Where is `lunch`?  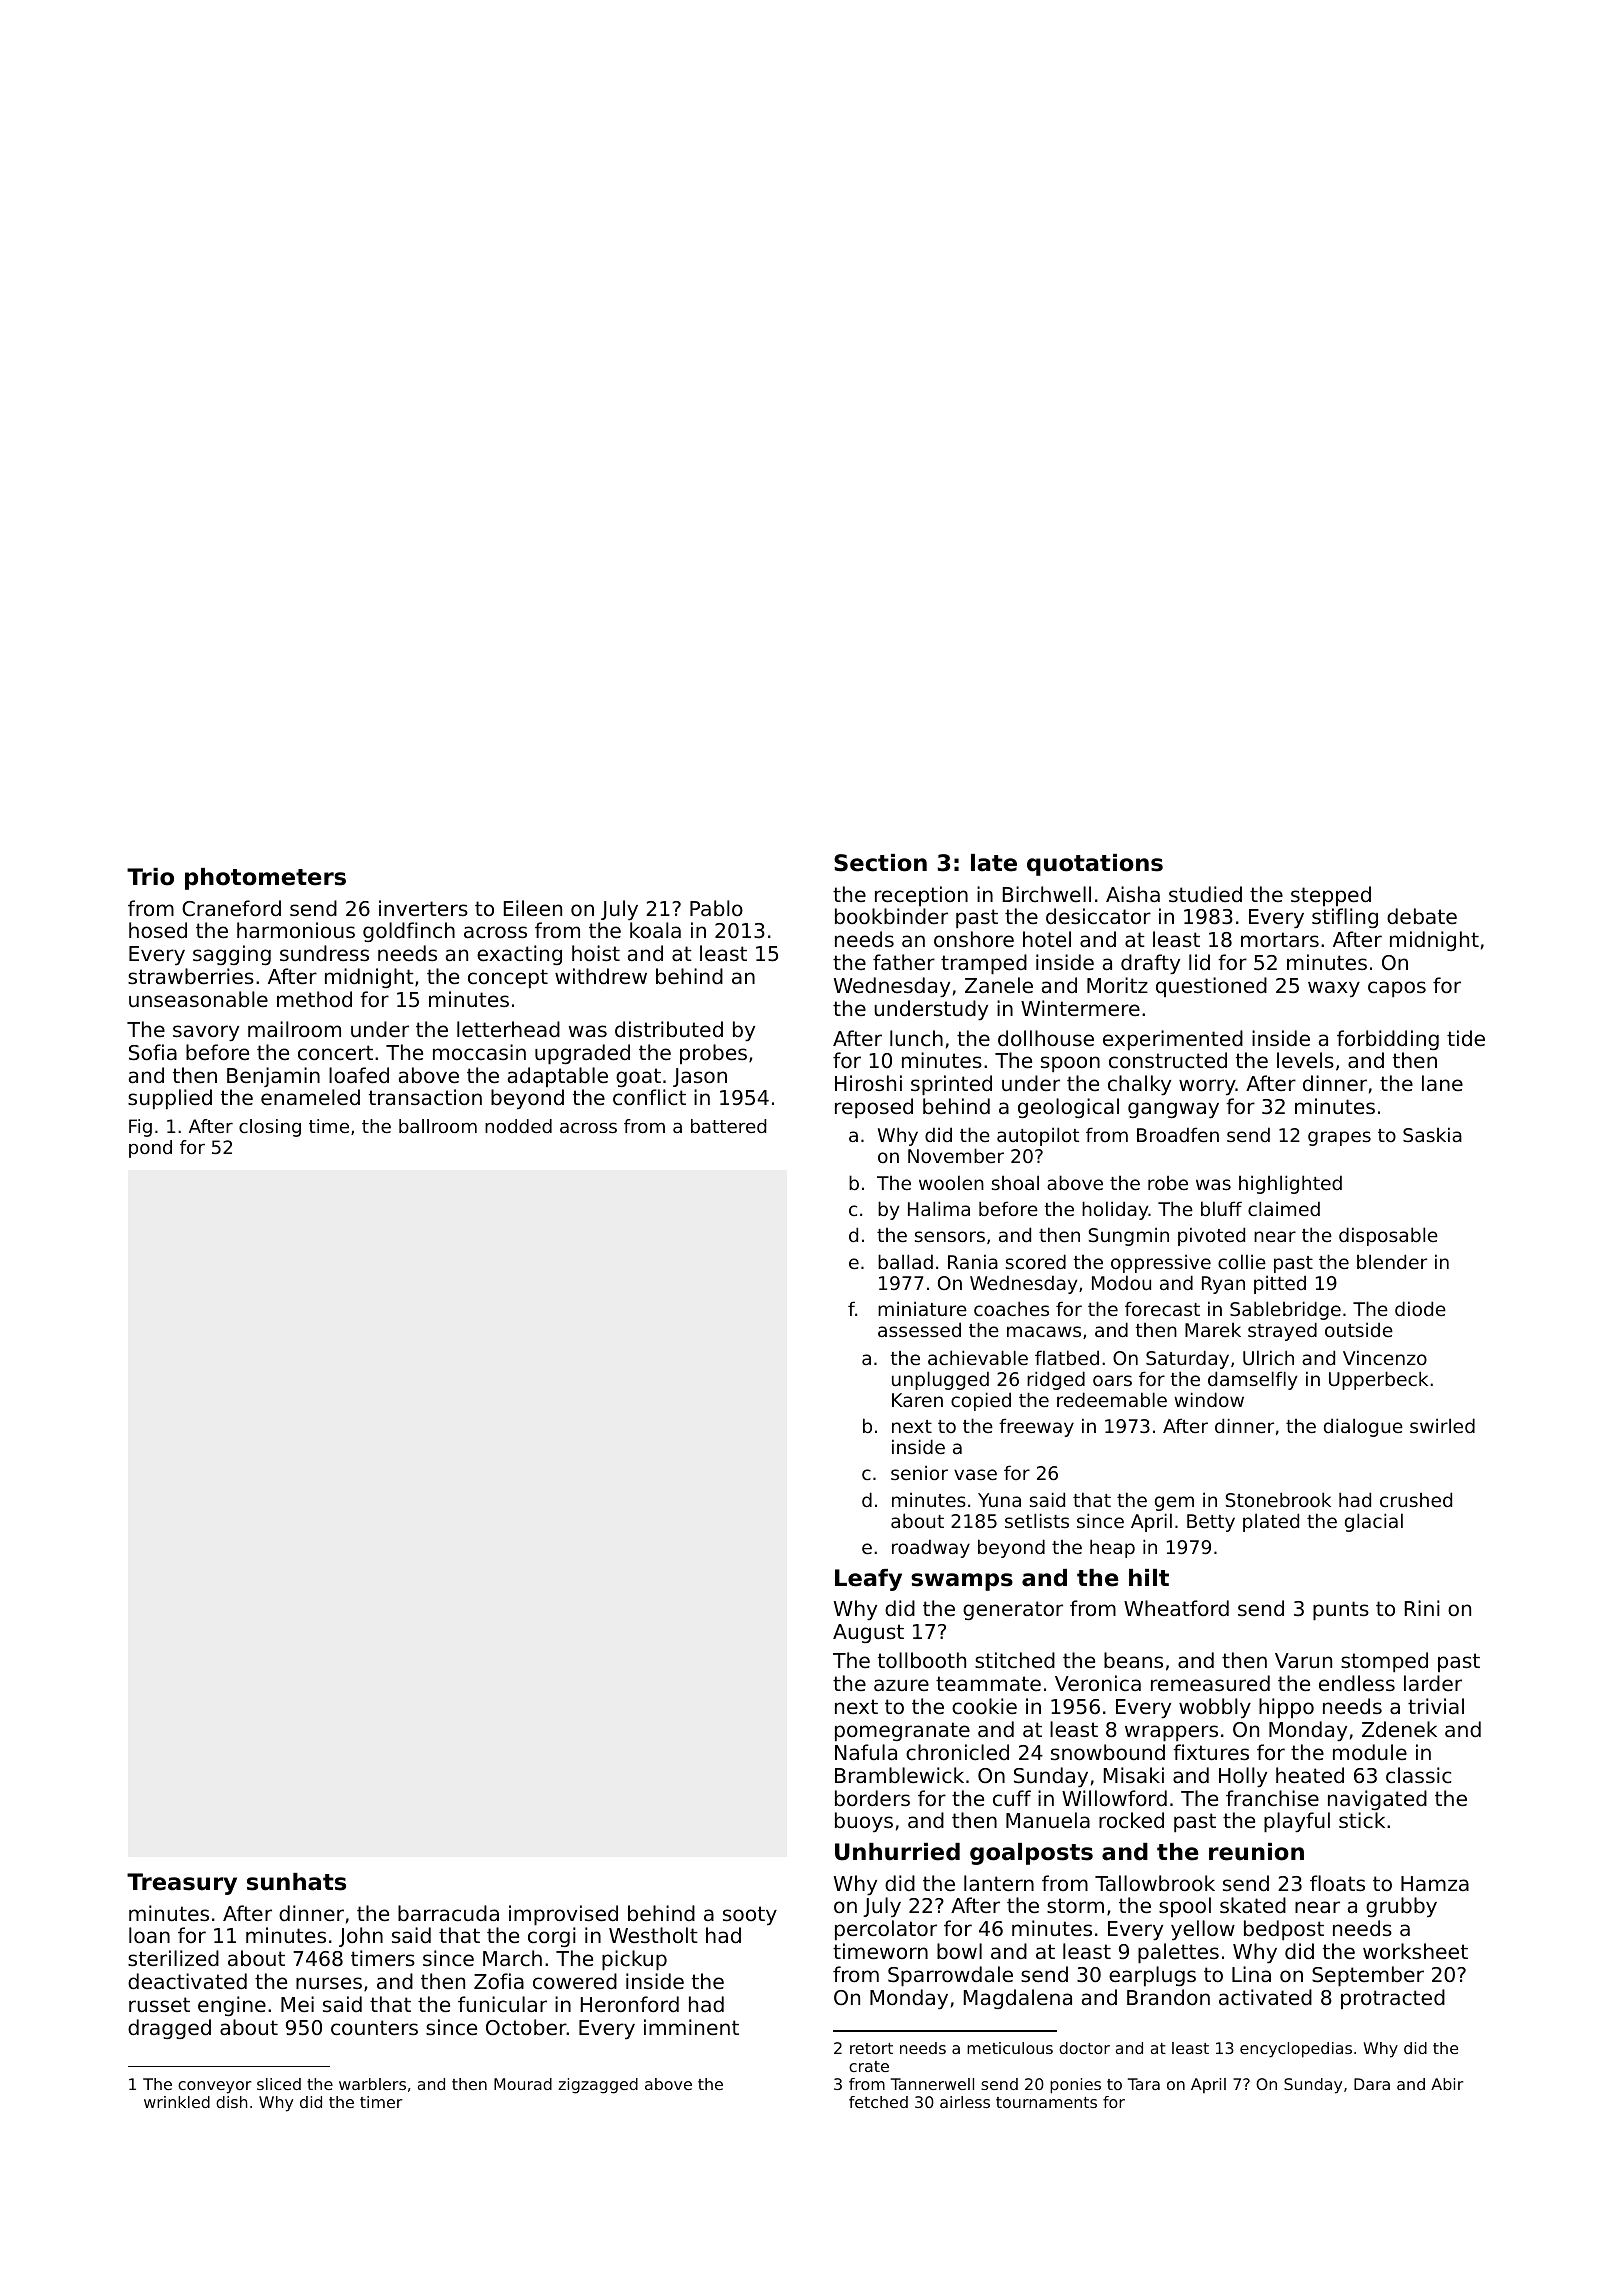
lunch is located at coordinates (916, 1038).
